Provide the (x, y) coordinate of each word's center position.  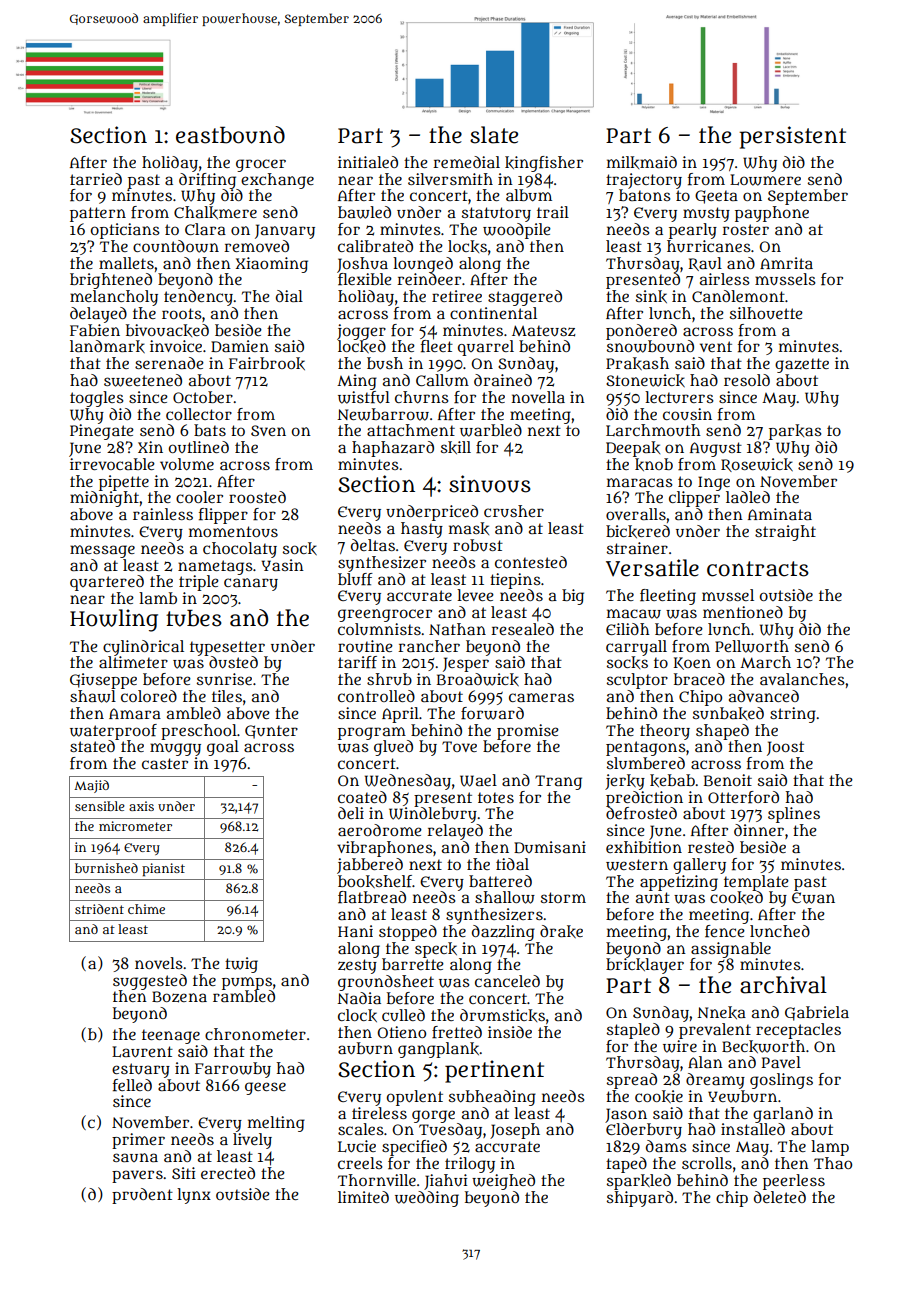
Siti (183, 1173)
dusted (233, 662)
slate (494, 135)
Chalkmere (215, 212)
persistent (792, 137)
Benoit (728, 780)
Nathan (457, 629)
